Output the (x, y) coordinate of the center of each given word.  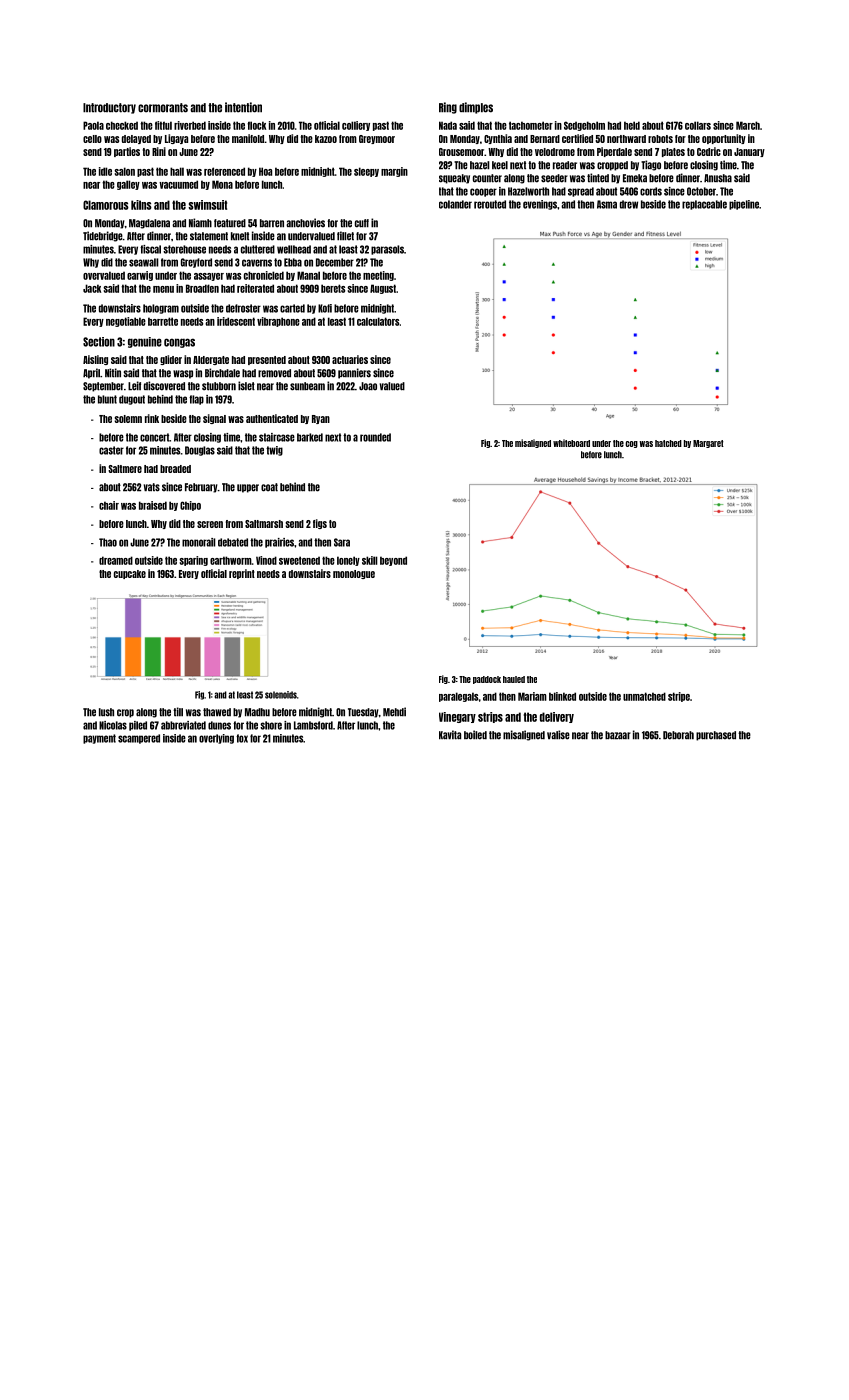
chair (109, 505)
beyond (393, 561)
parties (127, 152)
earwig (140, 276)
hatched (668, 443)
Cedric (709, 151)
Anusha (718, 178)
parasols (387, 250)
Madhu (257, 712)
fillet (345, 236)
